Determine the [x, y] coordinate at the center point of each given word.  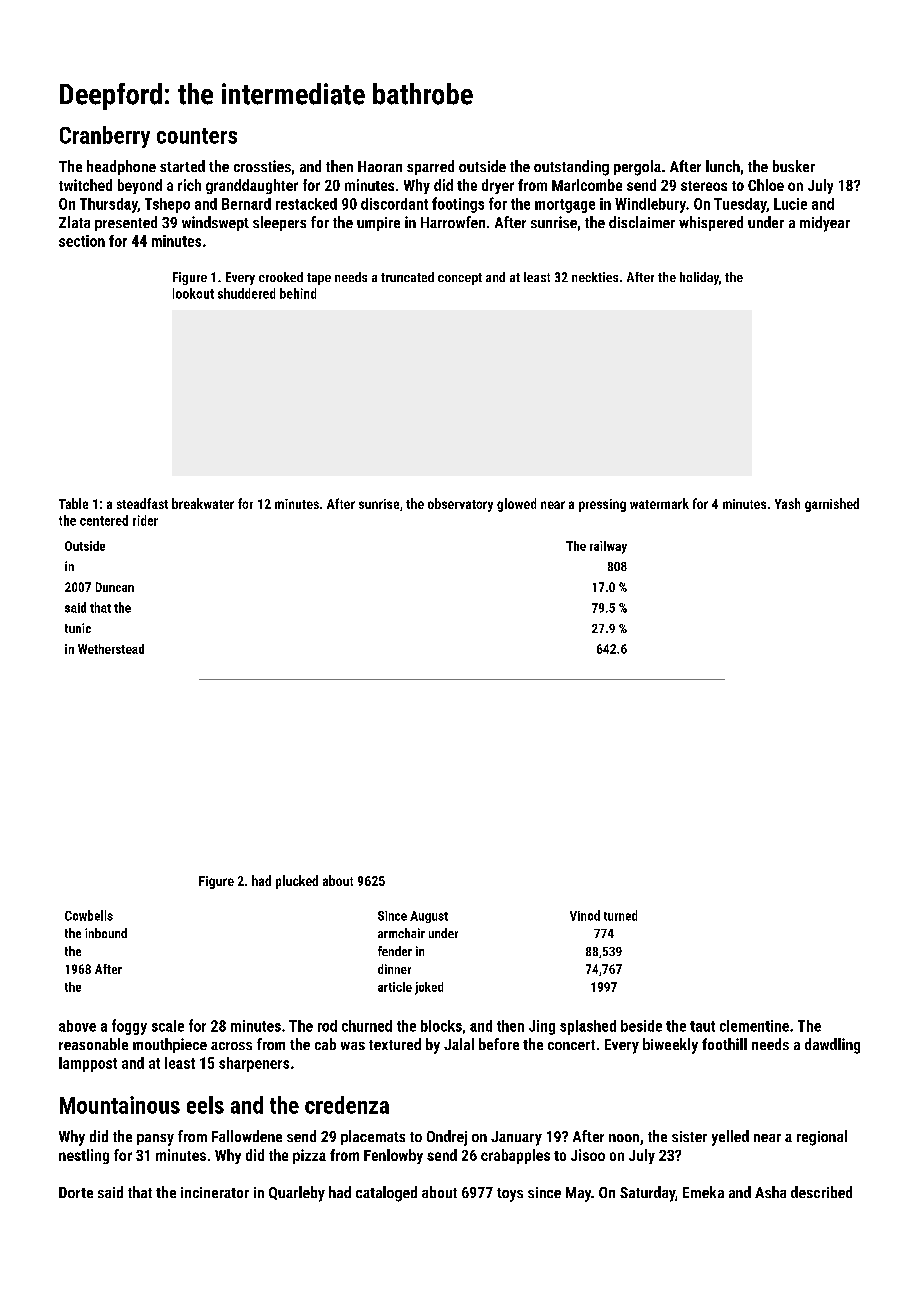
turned [620, 915]
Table [73, 503]
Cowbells [89, 915]
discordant [394, 204]
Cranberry [105, 137]
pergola [637, 168]
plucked [297, 882]
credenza [347, 1105]
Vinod [585, 915]
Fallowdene [247, 1136]
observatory [460, 505]
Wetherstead [111, 649]
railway [608, 547]
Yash [787, 503]
